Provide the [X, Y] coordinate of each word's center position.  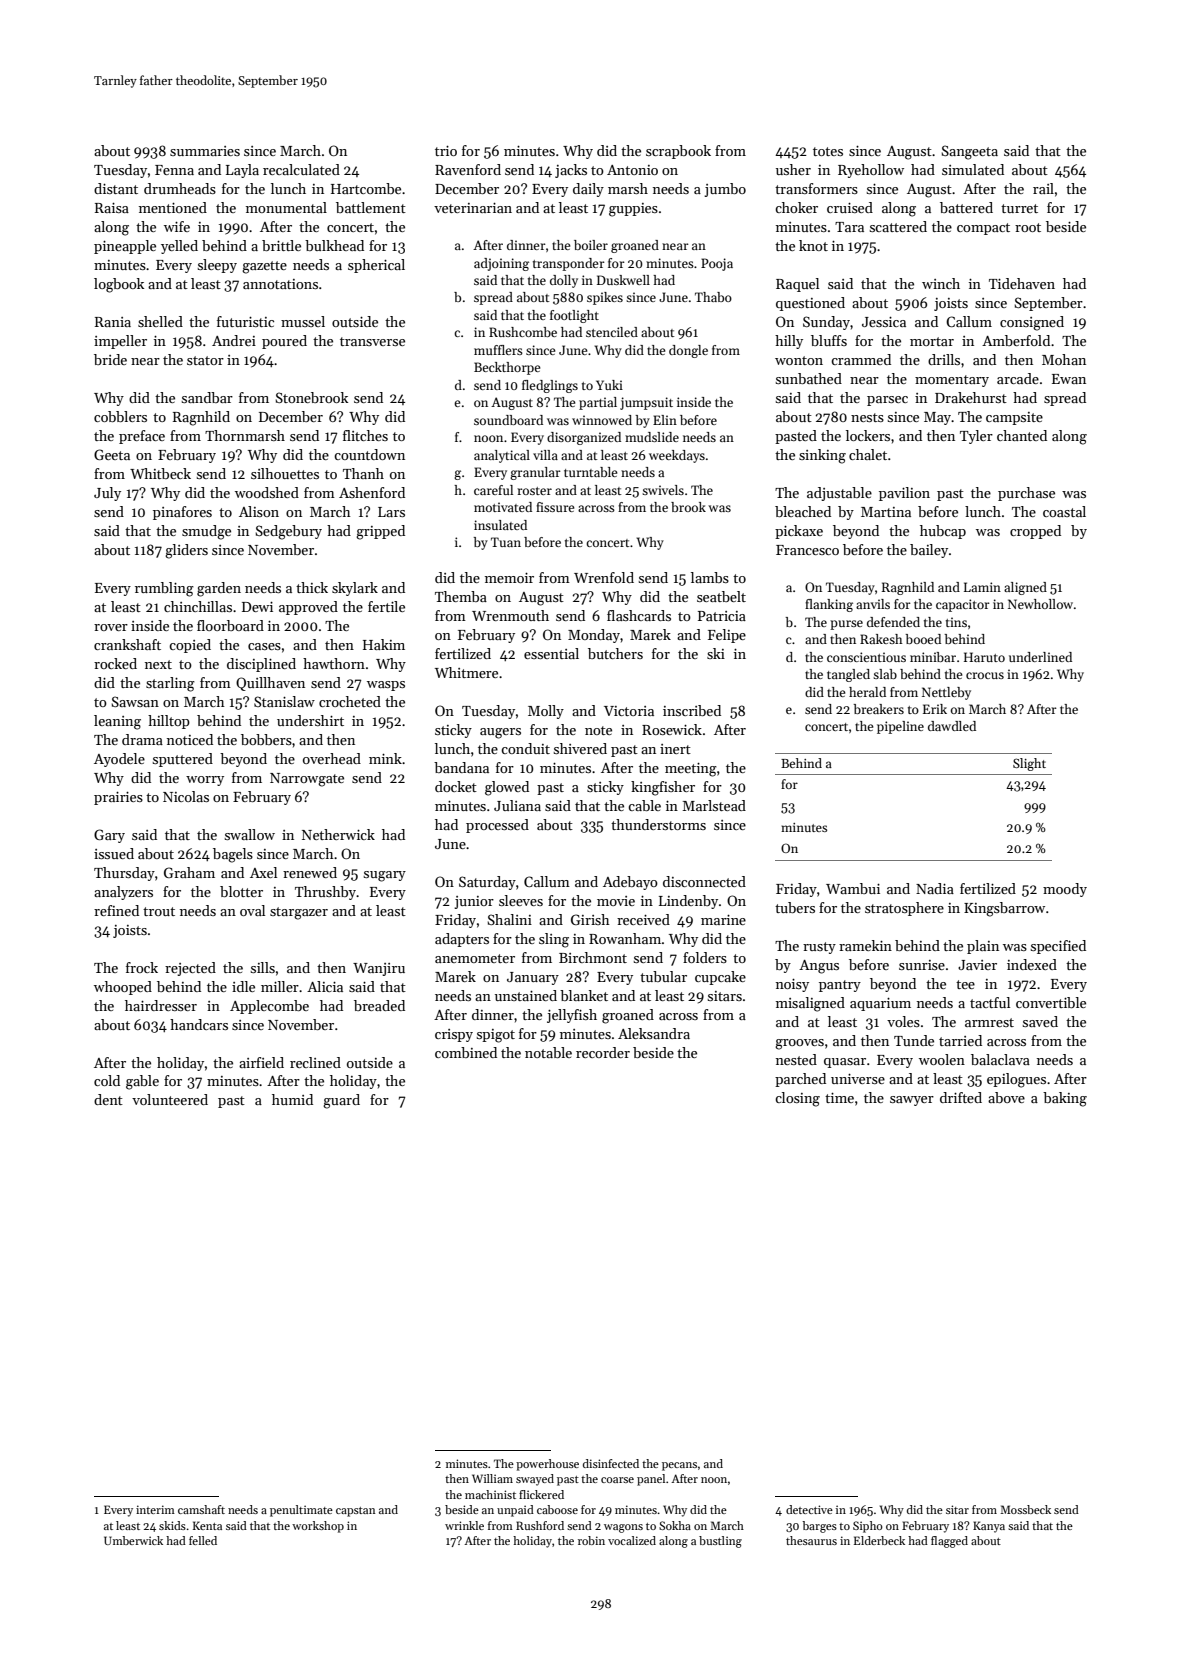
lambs [710, 577]
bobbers [266, 739]
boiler [591, 245]
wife [177, 226]
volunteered [170, 1099]
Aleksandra [654, 1033]
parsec [887, 401]
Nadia [935, 888]
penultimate [301, 1511]
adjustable [839, 494]
